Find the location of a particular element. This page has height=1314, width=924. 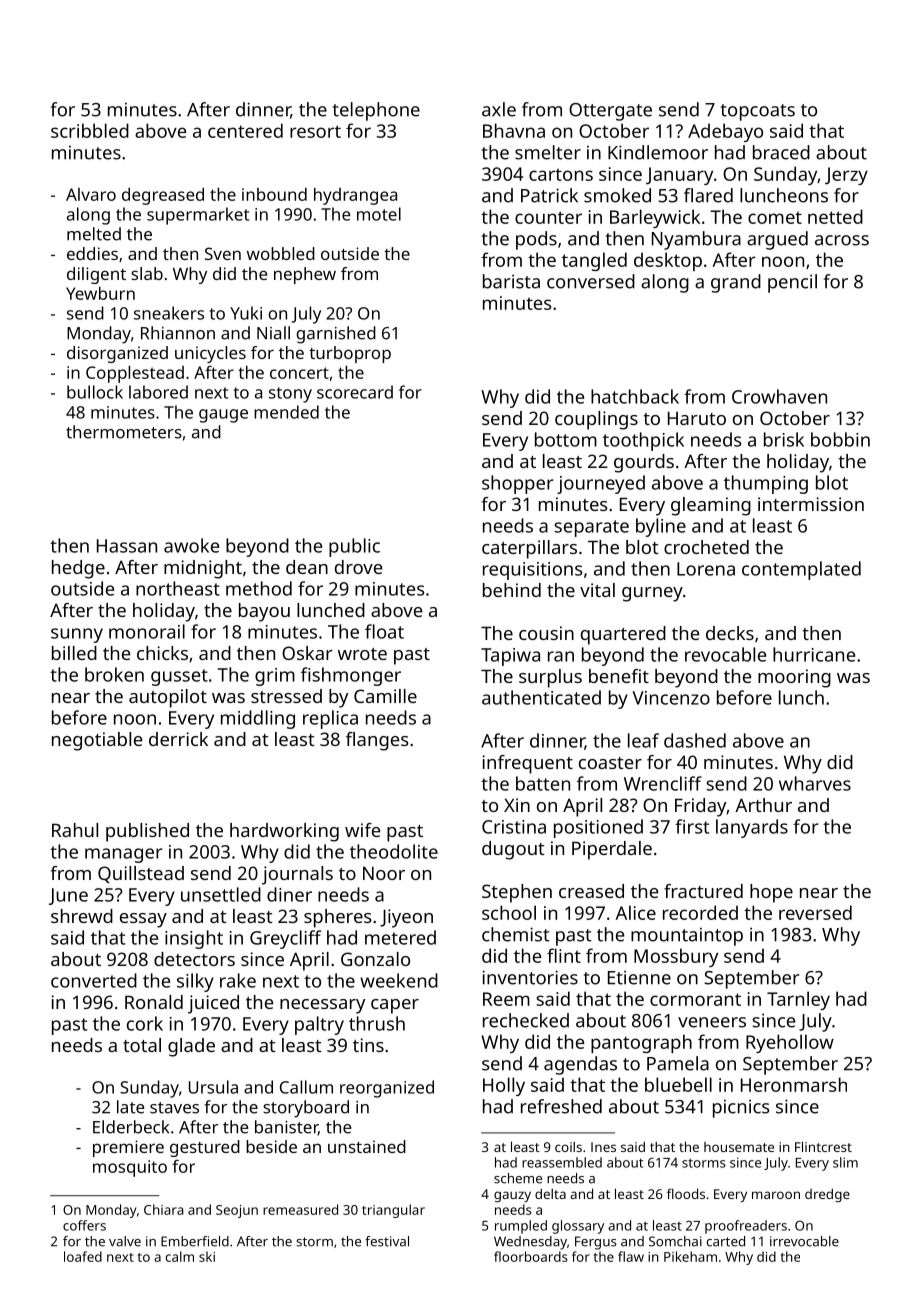

Rahul is located at coordinates (75, 830).
